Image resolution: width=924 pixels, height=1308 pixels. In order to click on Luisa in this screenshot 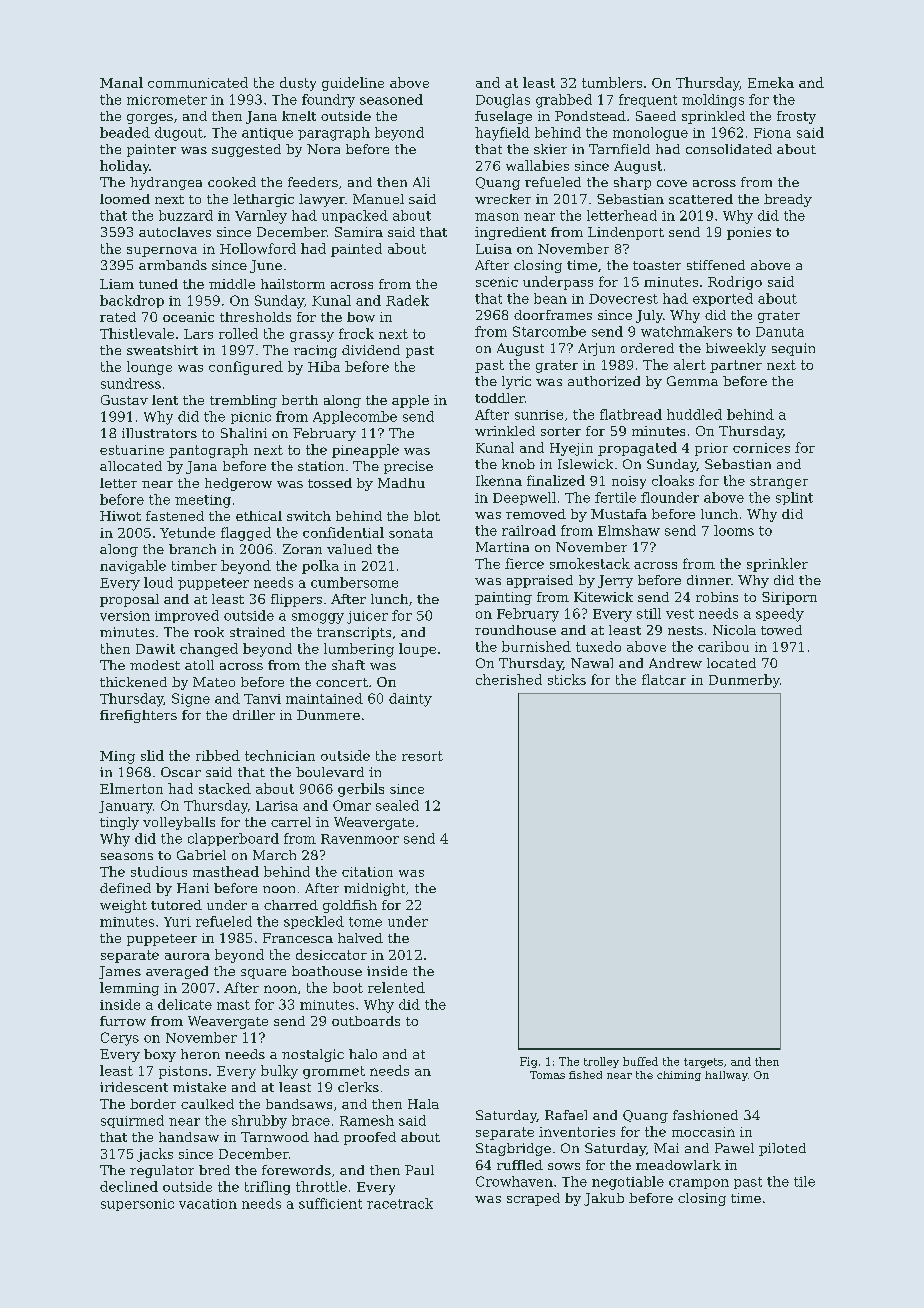, I will do `click(494, 249)`.
